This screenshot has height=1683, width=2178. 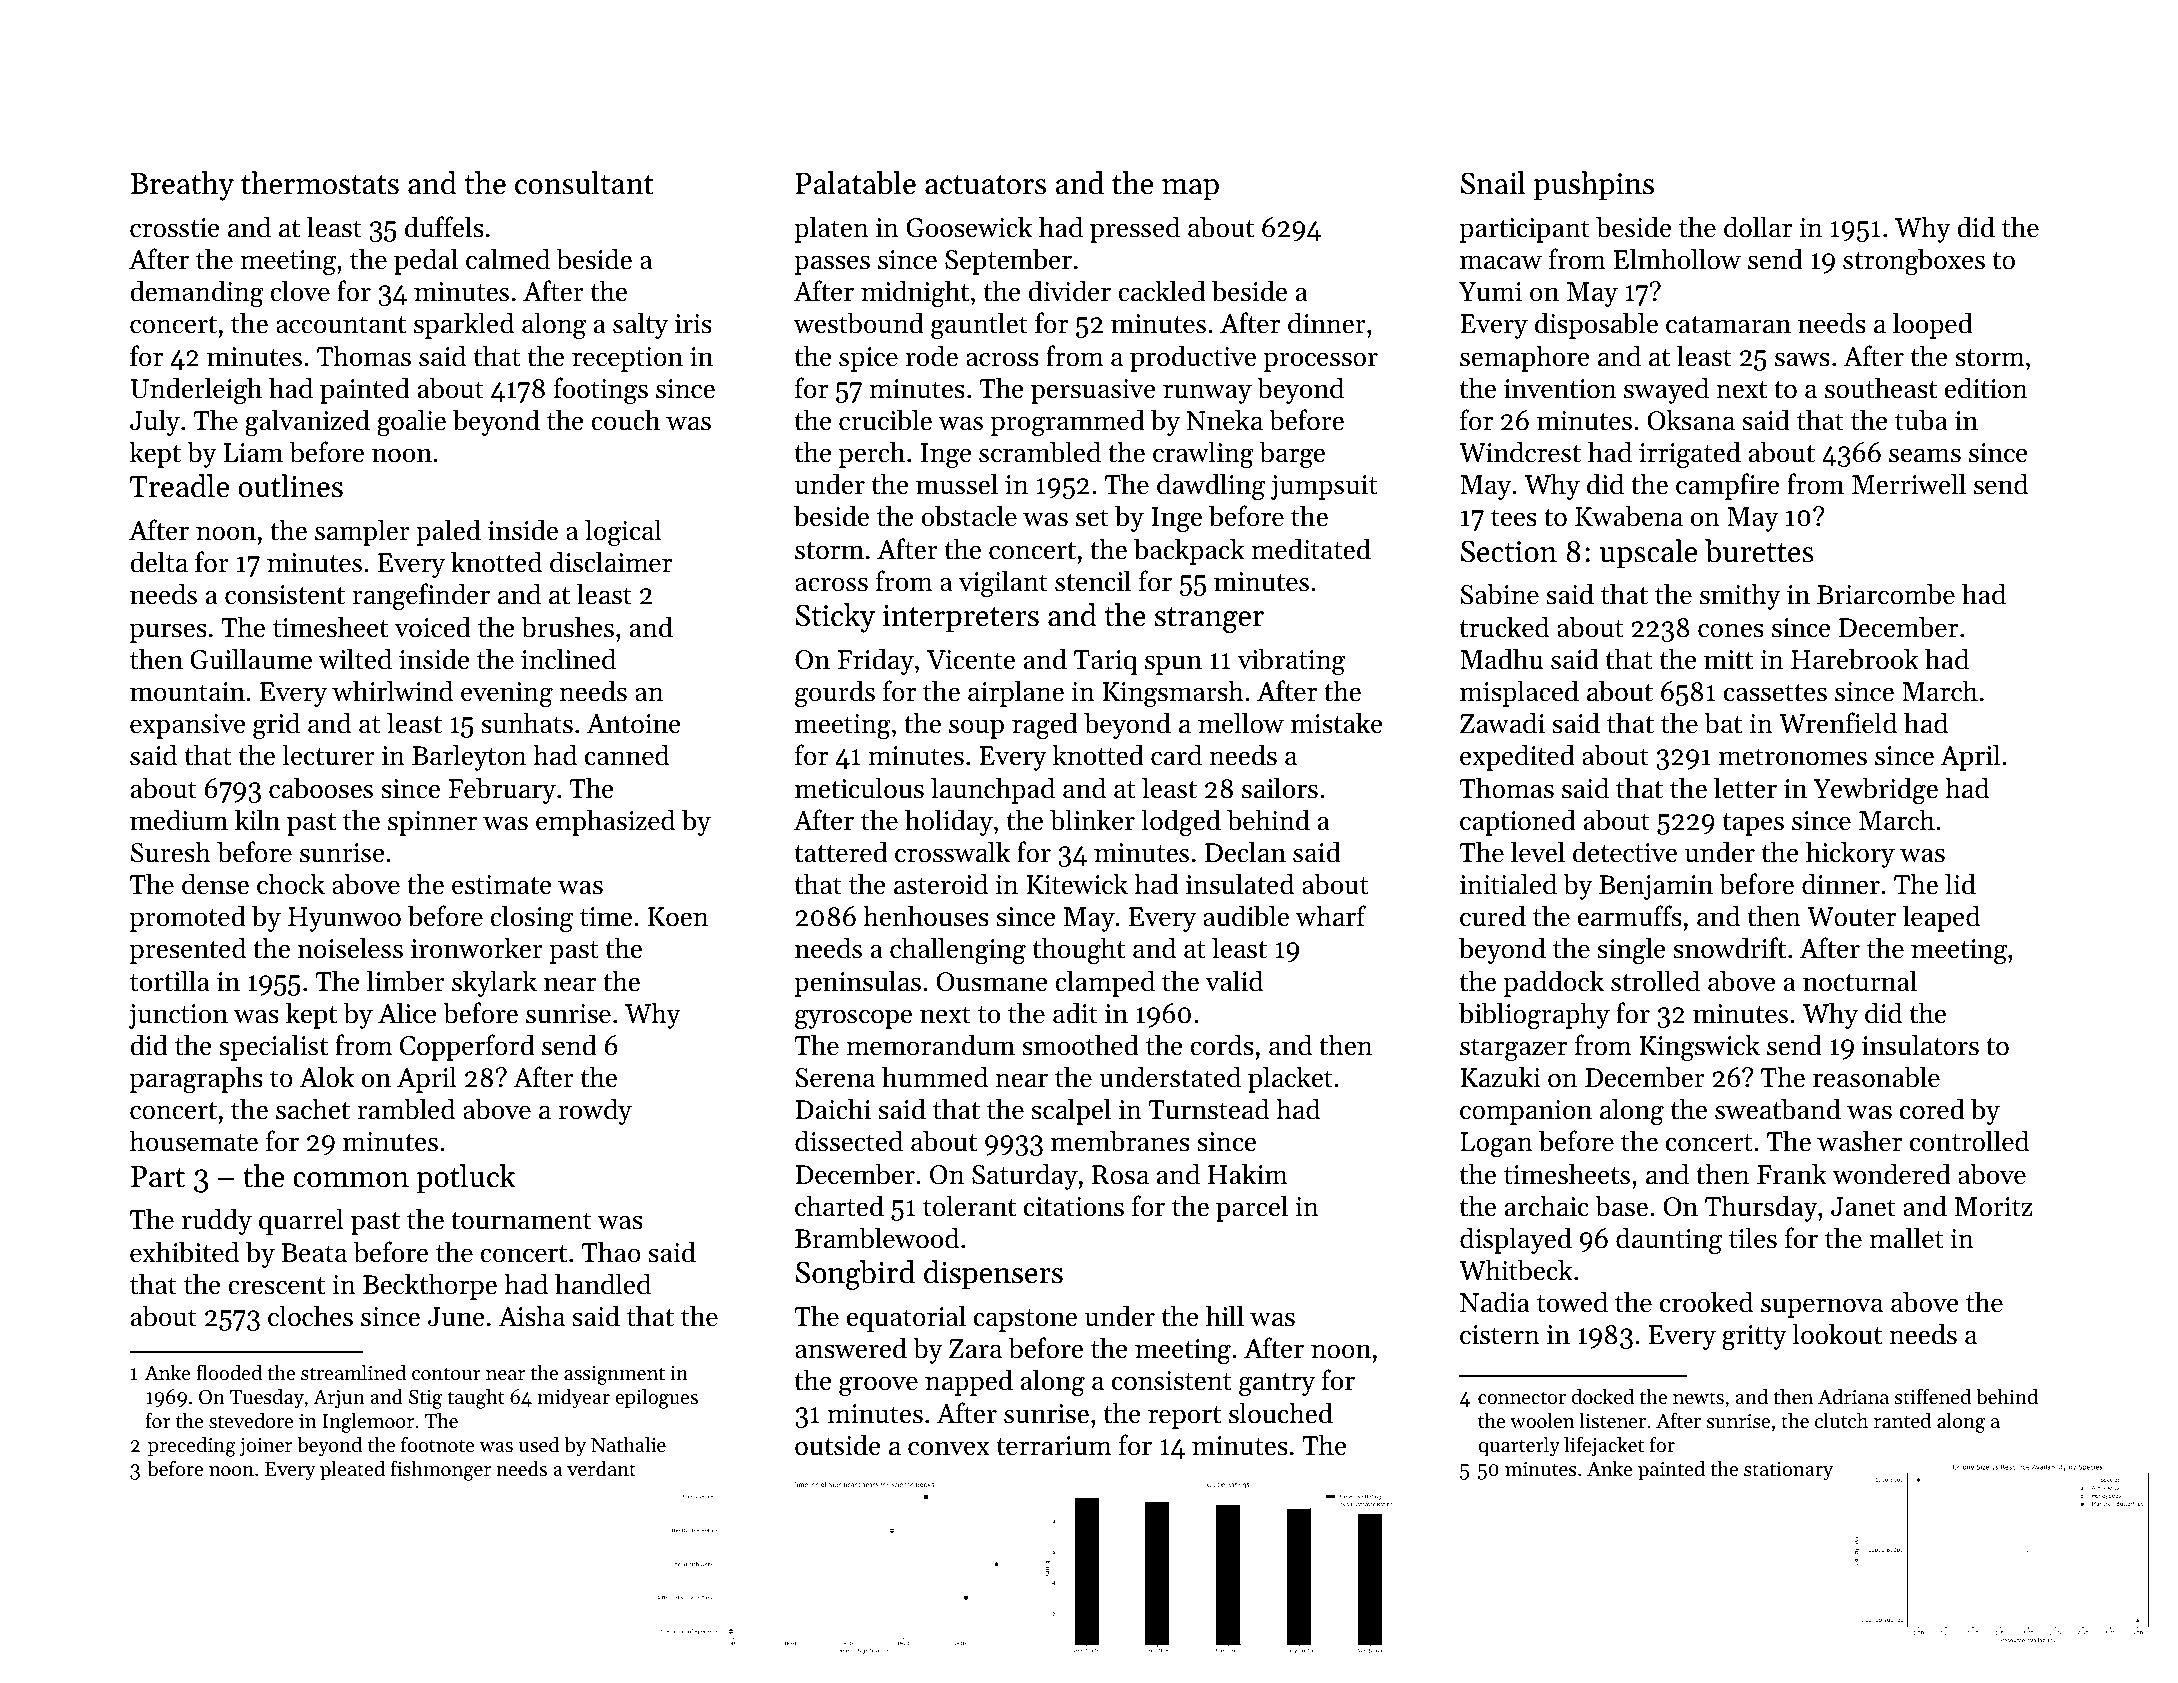 What do you see at coordinates (969, 516) in the screenshot?
I see `obstacle` at bounding box center [969, 516].
